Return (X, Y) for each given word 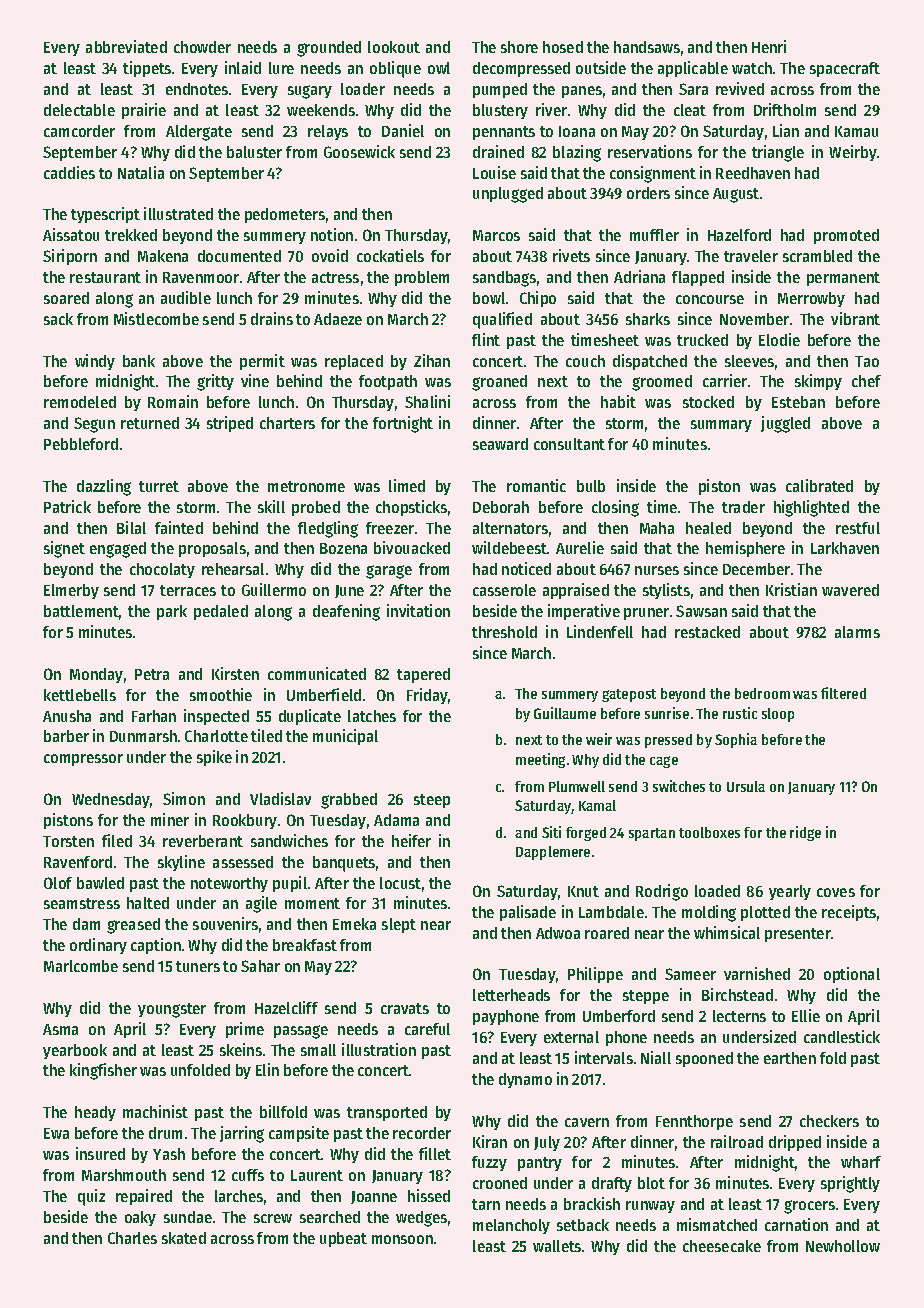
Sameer (690, 974)
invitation (418, 610)
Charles (132, 1238)
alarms (857, 632)
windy (95, 362)
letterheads (511, 995)
